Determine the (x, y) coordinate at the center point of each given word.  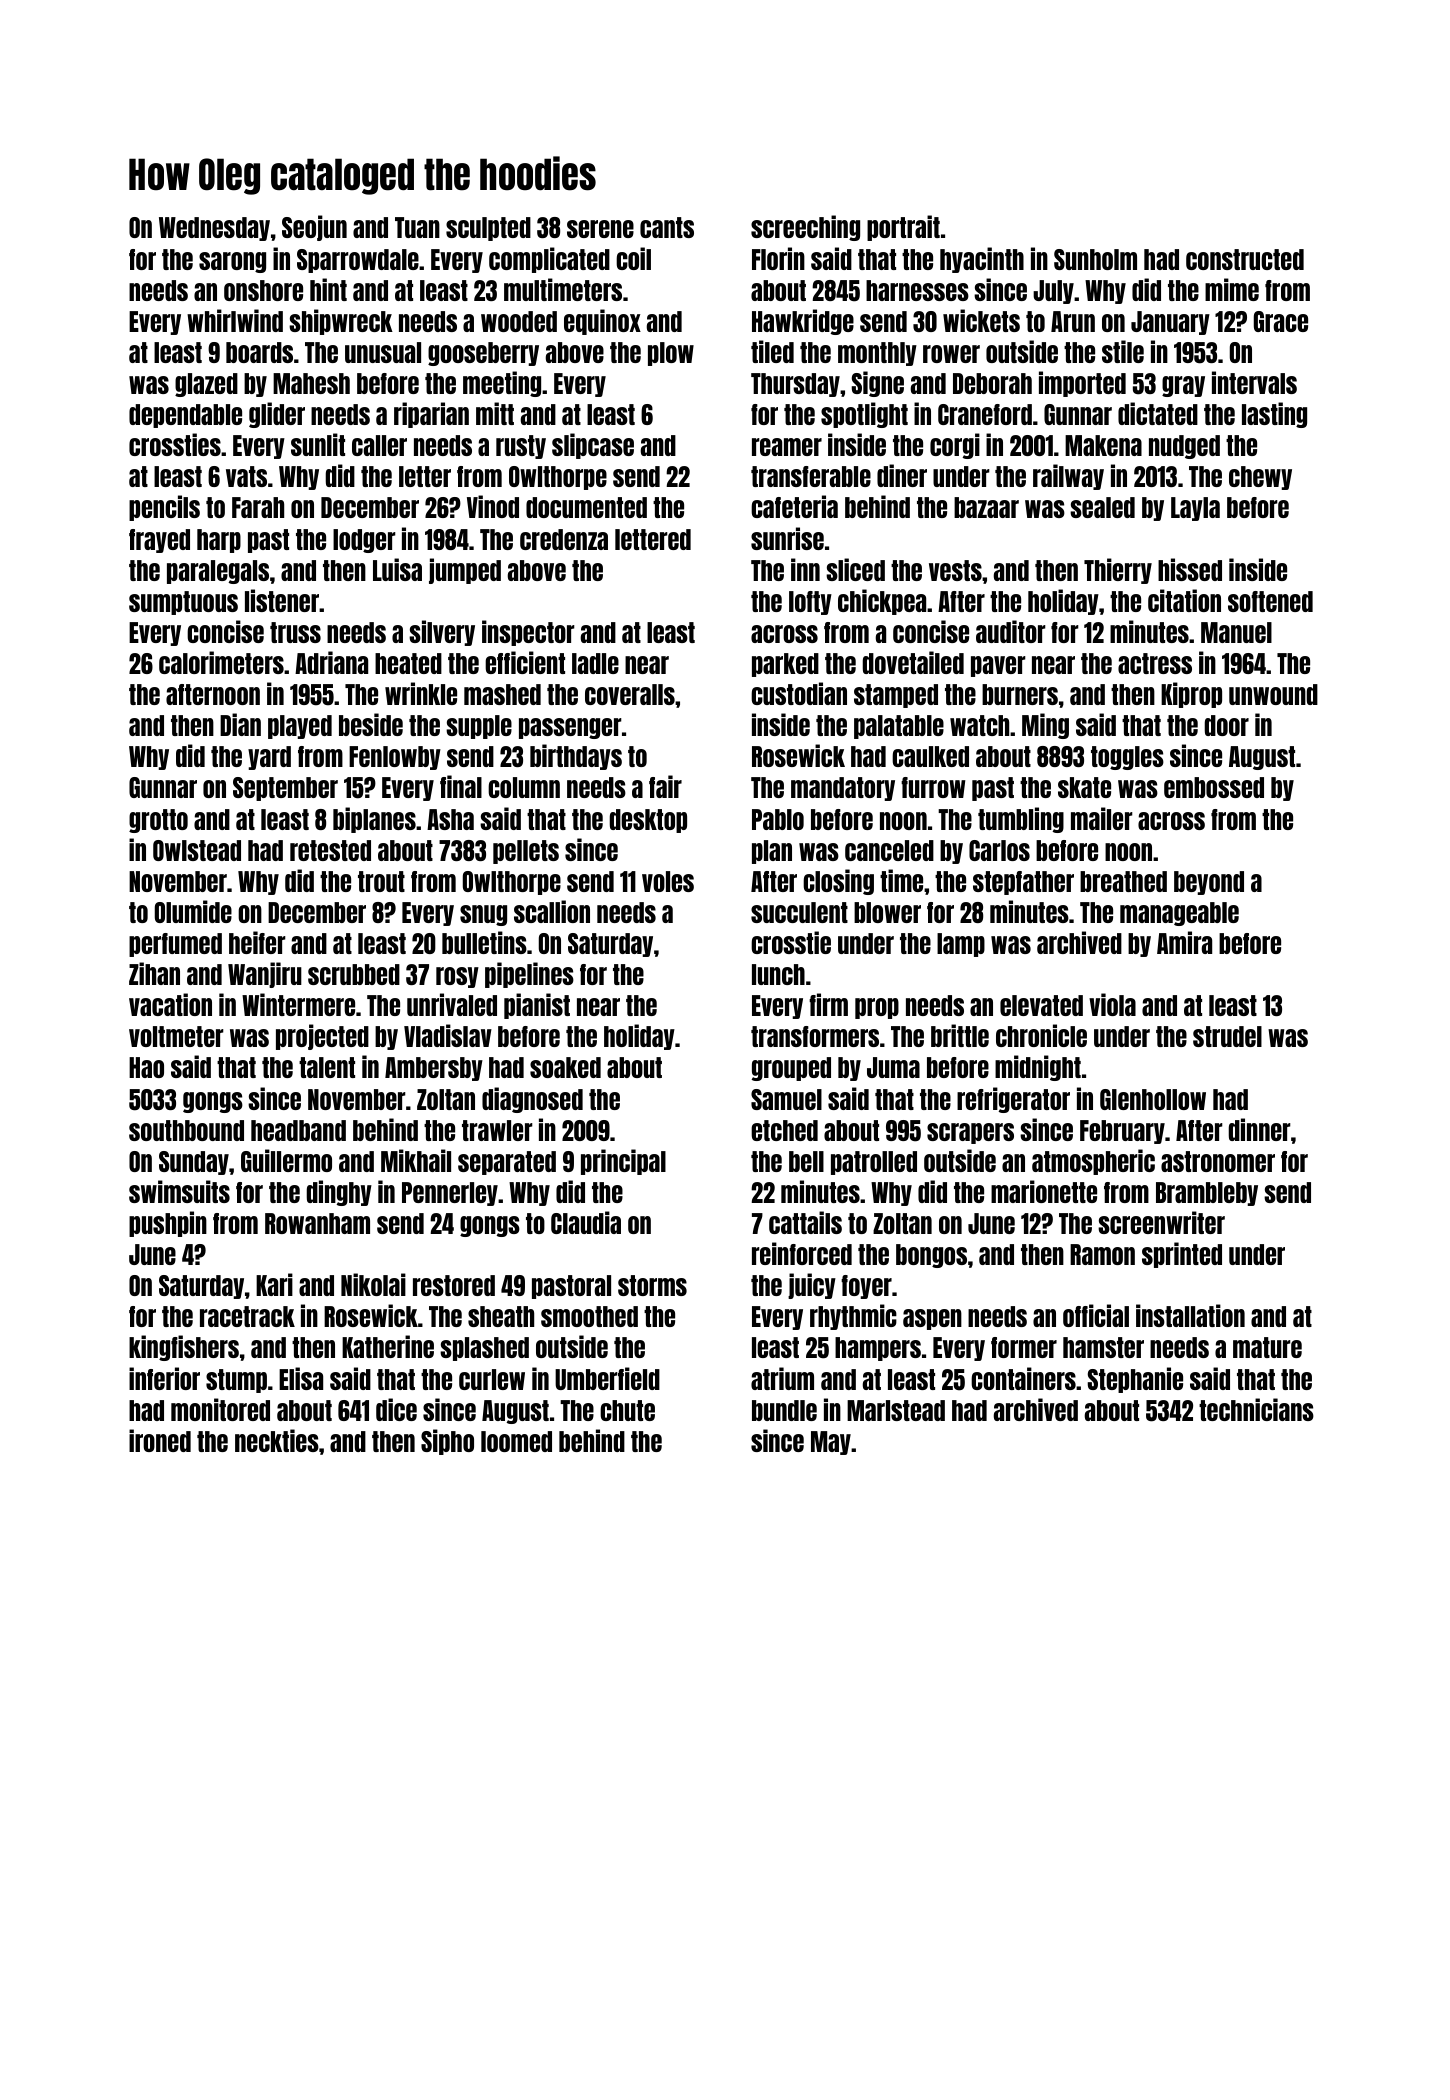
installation (1190, 1315)
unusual (383, 352)
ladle (595, 663)
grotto (158, 821)
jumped (465, 571)
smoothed (589, 1316)
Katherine (388, 1346)
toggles (1127, 758)
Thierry (1118, 571)
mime (1232, 289)
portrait (903, 228)
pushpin (168, 1224)
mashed (502, 694)
